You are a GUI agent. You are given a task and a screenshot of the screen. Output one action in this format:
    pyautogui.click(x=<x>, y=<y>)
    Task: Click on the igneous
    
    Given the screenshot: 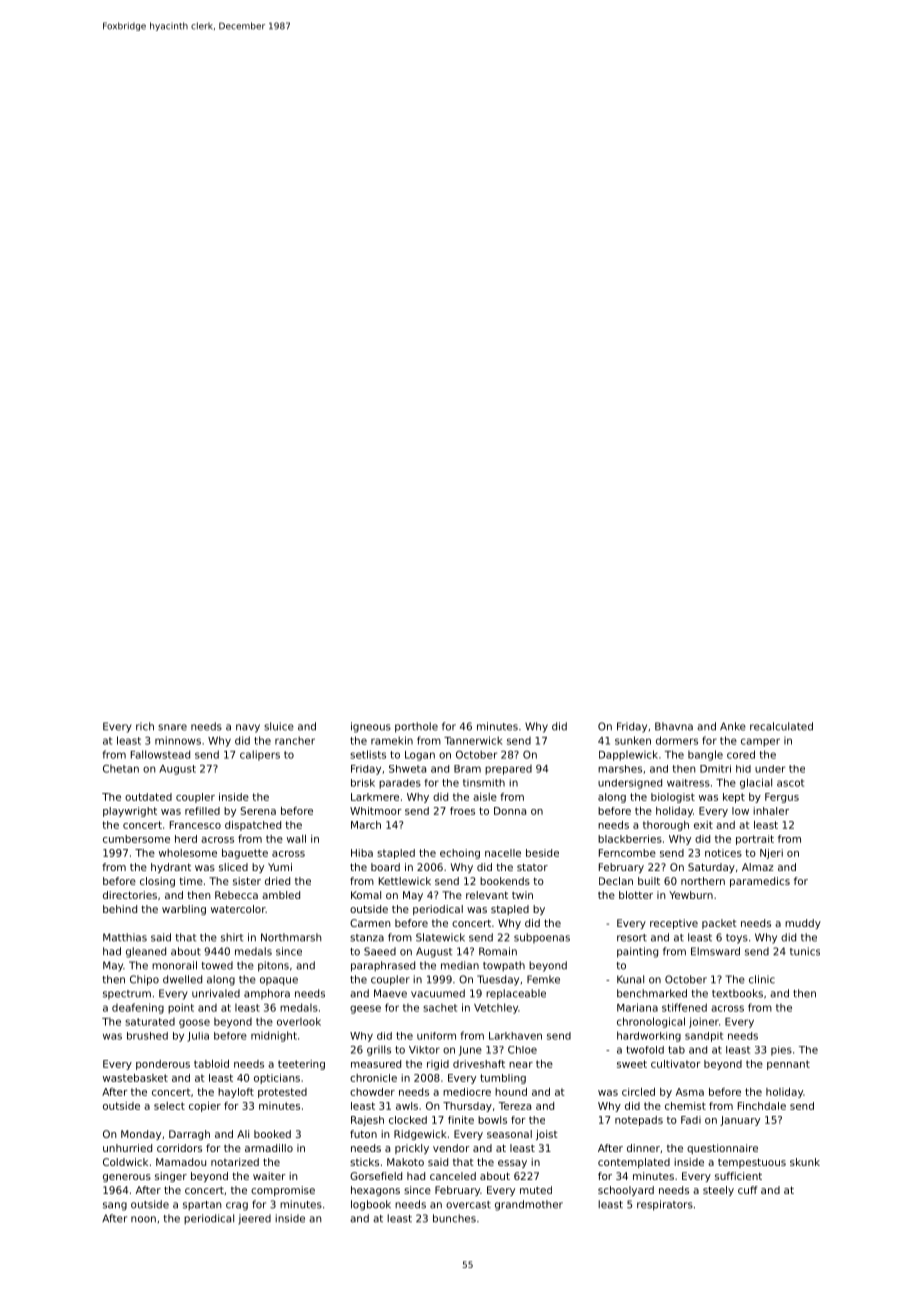 What is the action you would take?
    pyautogui.click(x=371, y=727)
